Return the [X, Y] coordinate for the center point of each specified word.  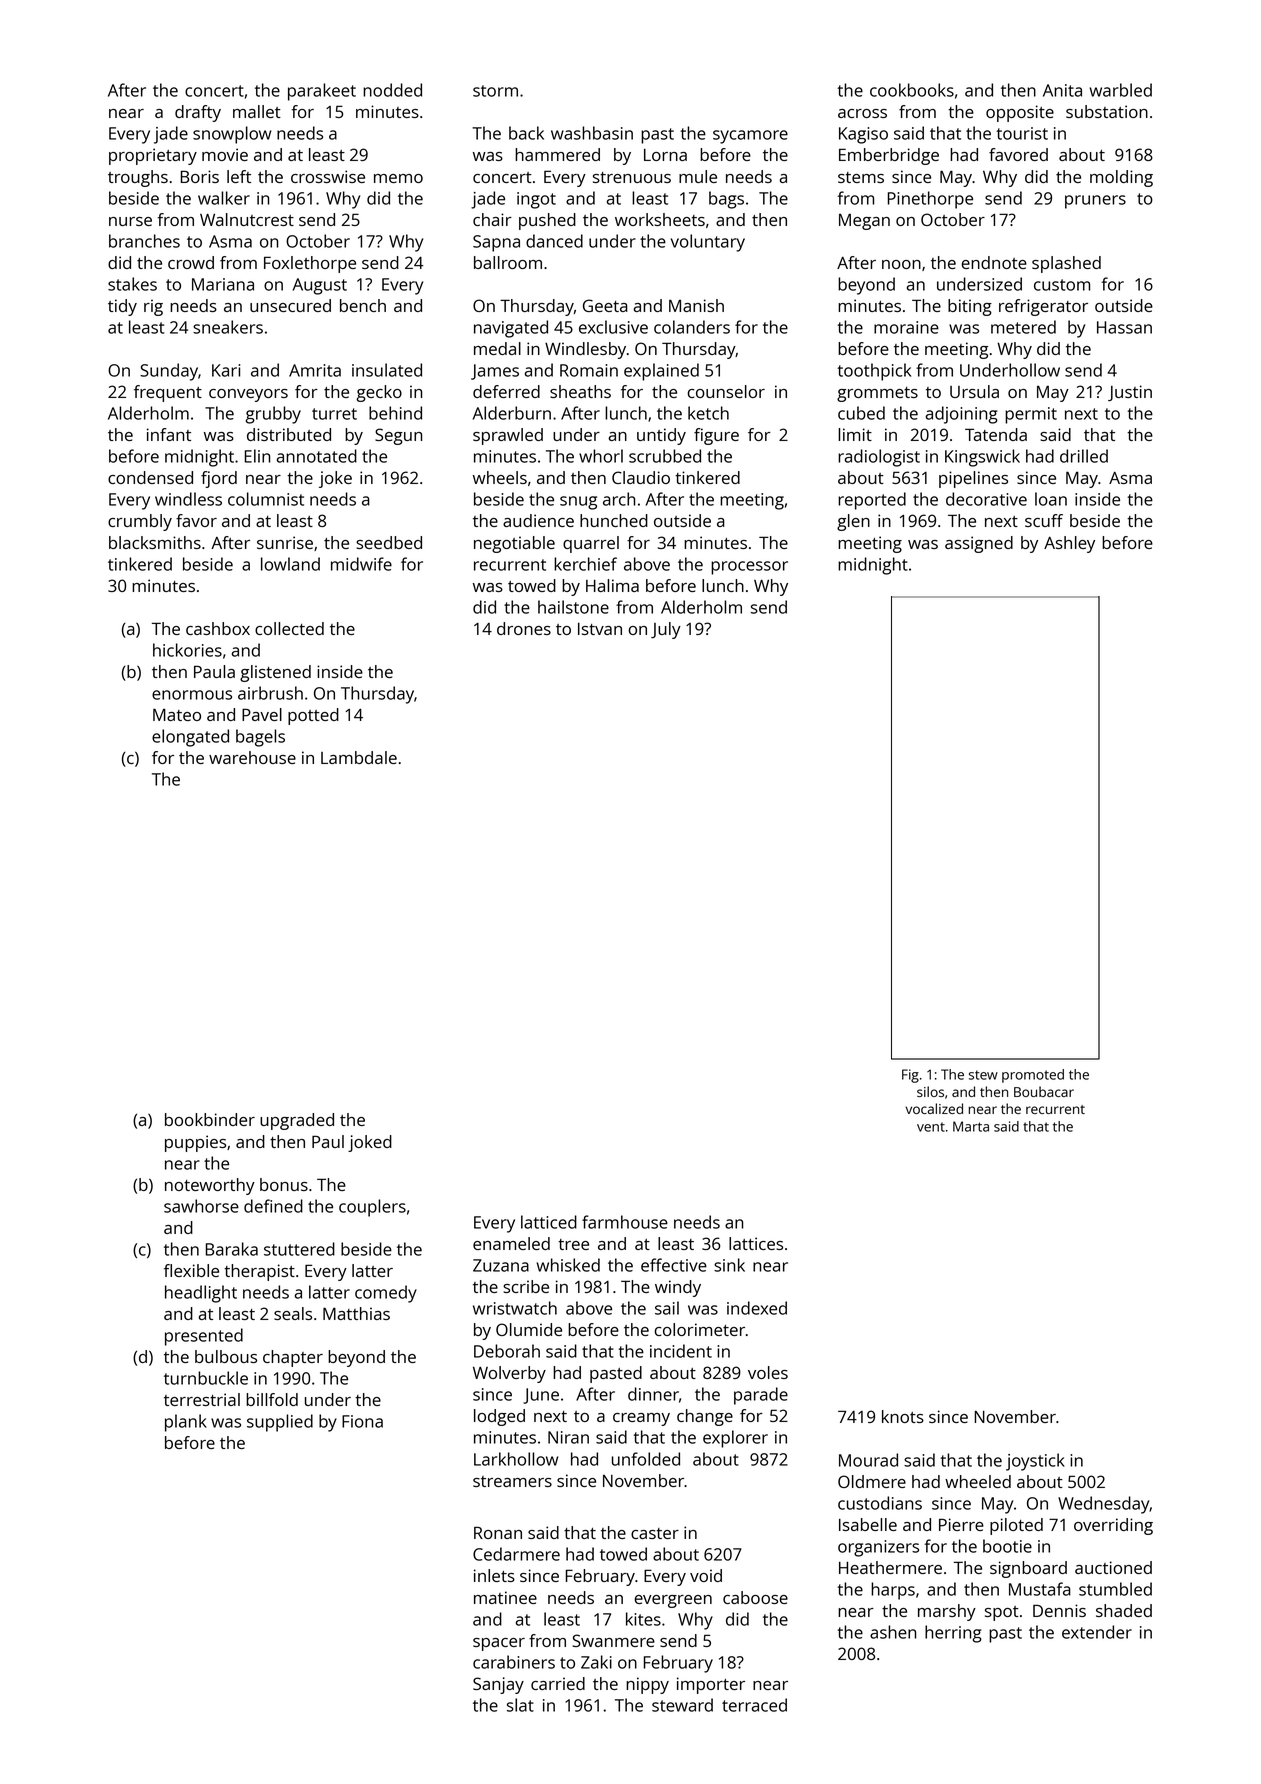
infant [169, 434]
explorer [735, 1439]
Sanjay [498, 1685]
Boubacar [1044, 1091]
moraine [906, 327]
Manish [696, 305]
